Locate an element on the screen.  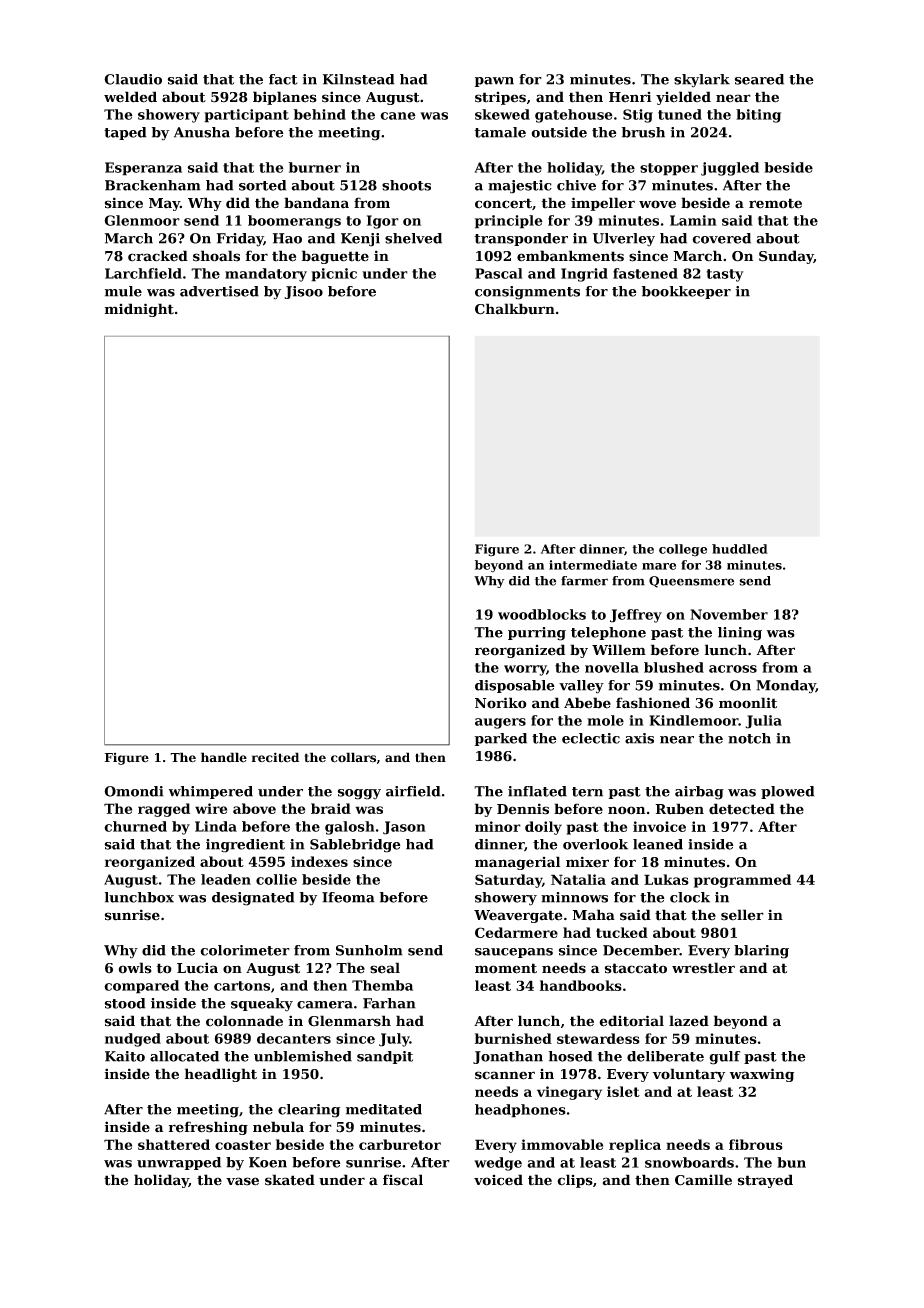
fact is located at coordinates (283, 79).
